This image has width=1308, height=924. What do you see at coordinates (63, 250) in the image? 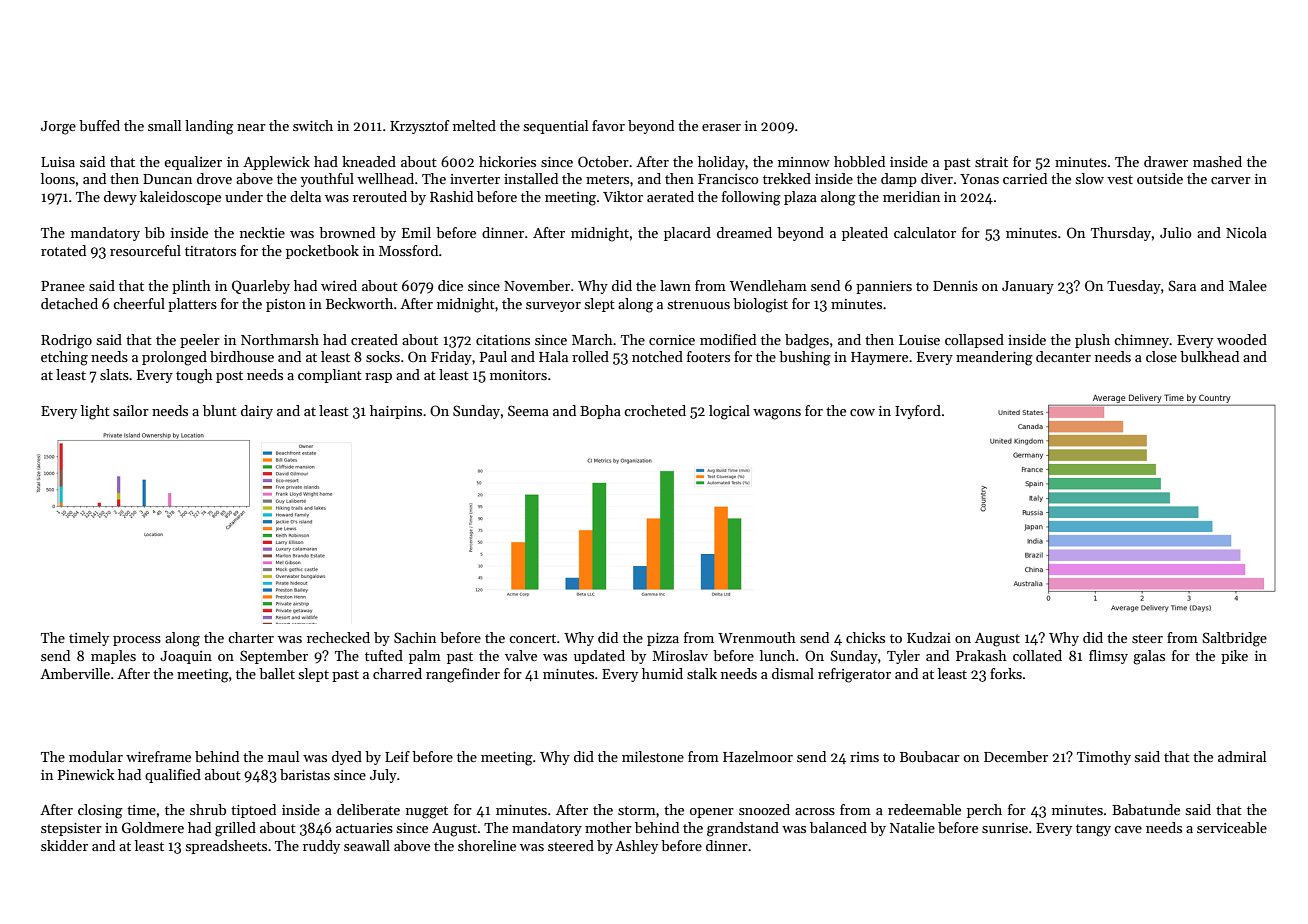
I see `rotated` at bounding box center [63, 250].
